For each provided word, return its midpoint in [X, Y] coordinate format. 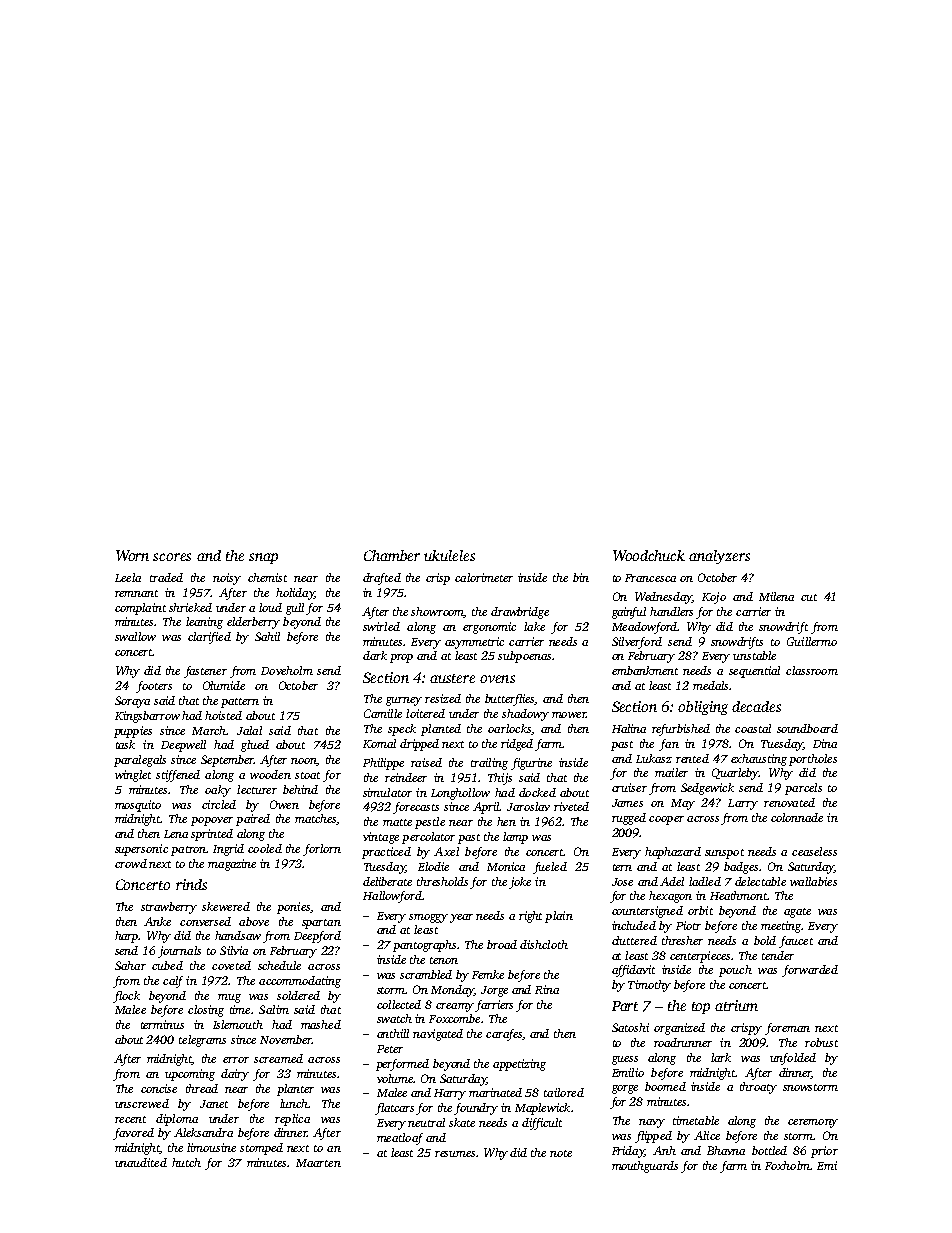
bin [581, 577]
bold [765, 940]
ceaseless [814, 851]
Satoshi [630, 1027]
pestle [430, 823]
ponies [293, 908]
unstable [754, 655]
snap [263, 558]
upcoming [190, 1075]
